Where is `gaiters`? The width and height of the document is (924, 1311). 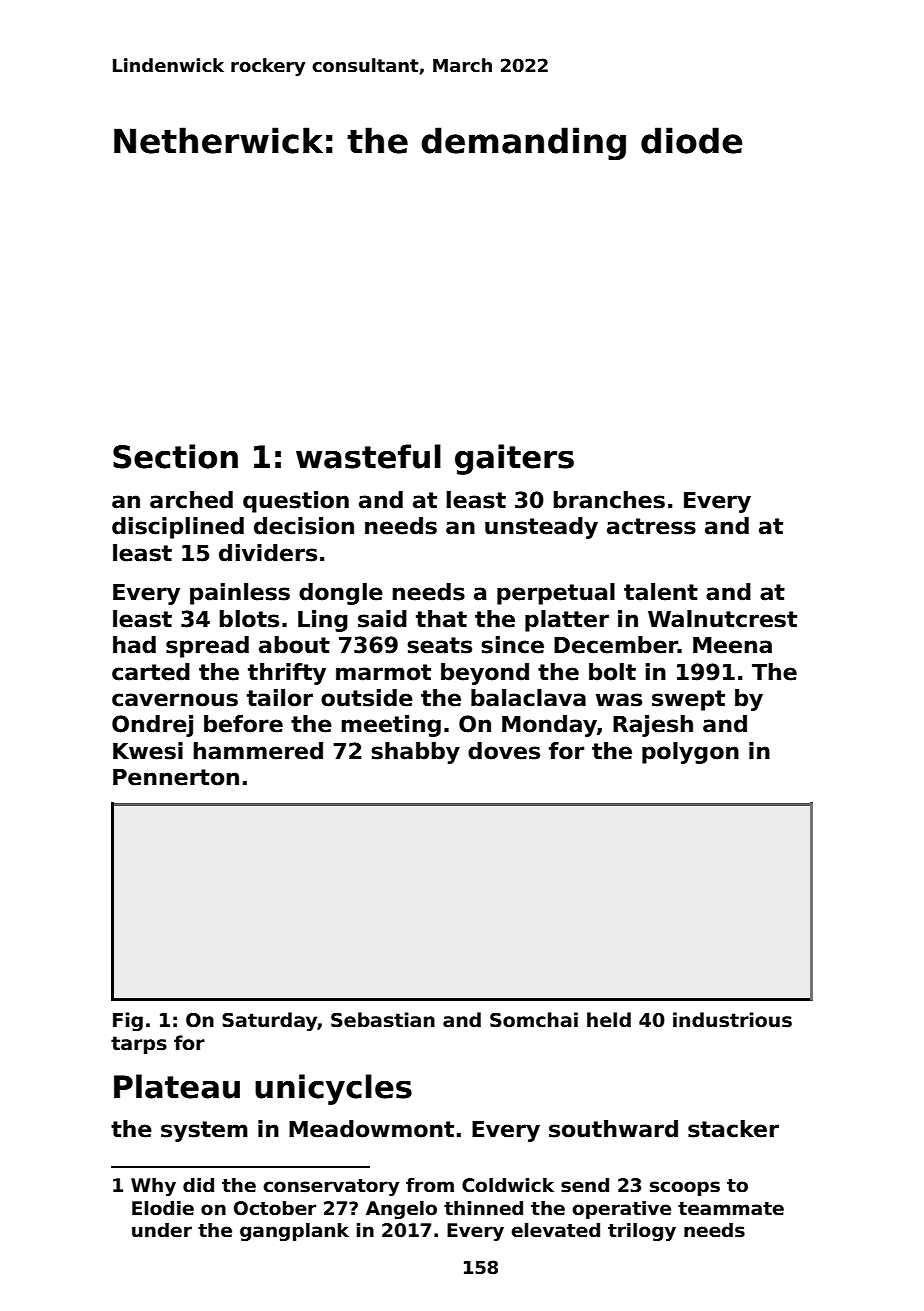
gaiters is located at coordinates (514, 459).
